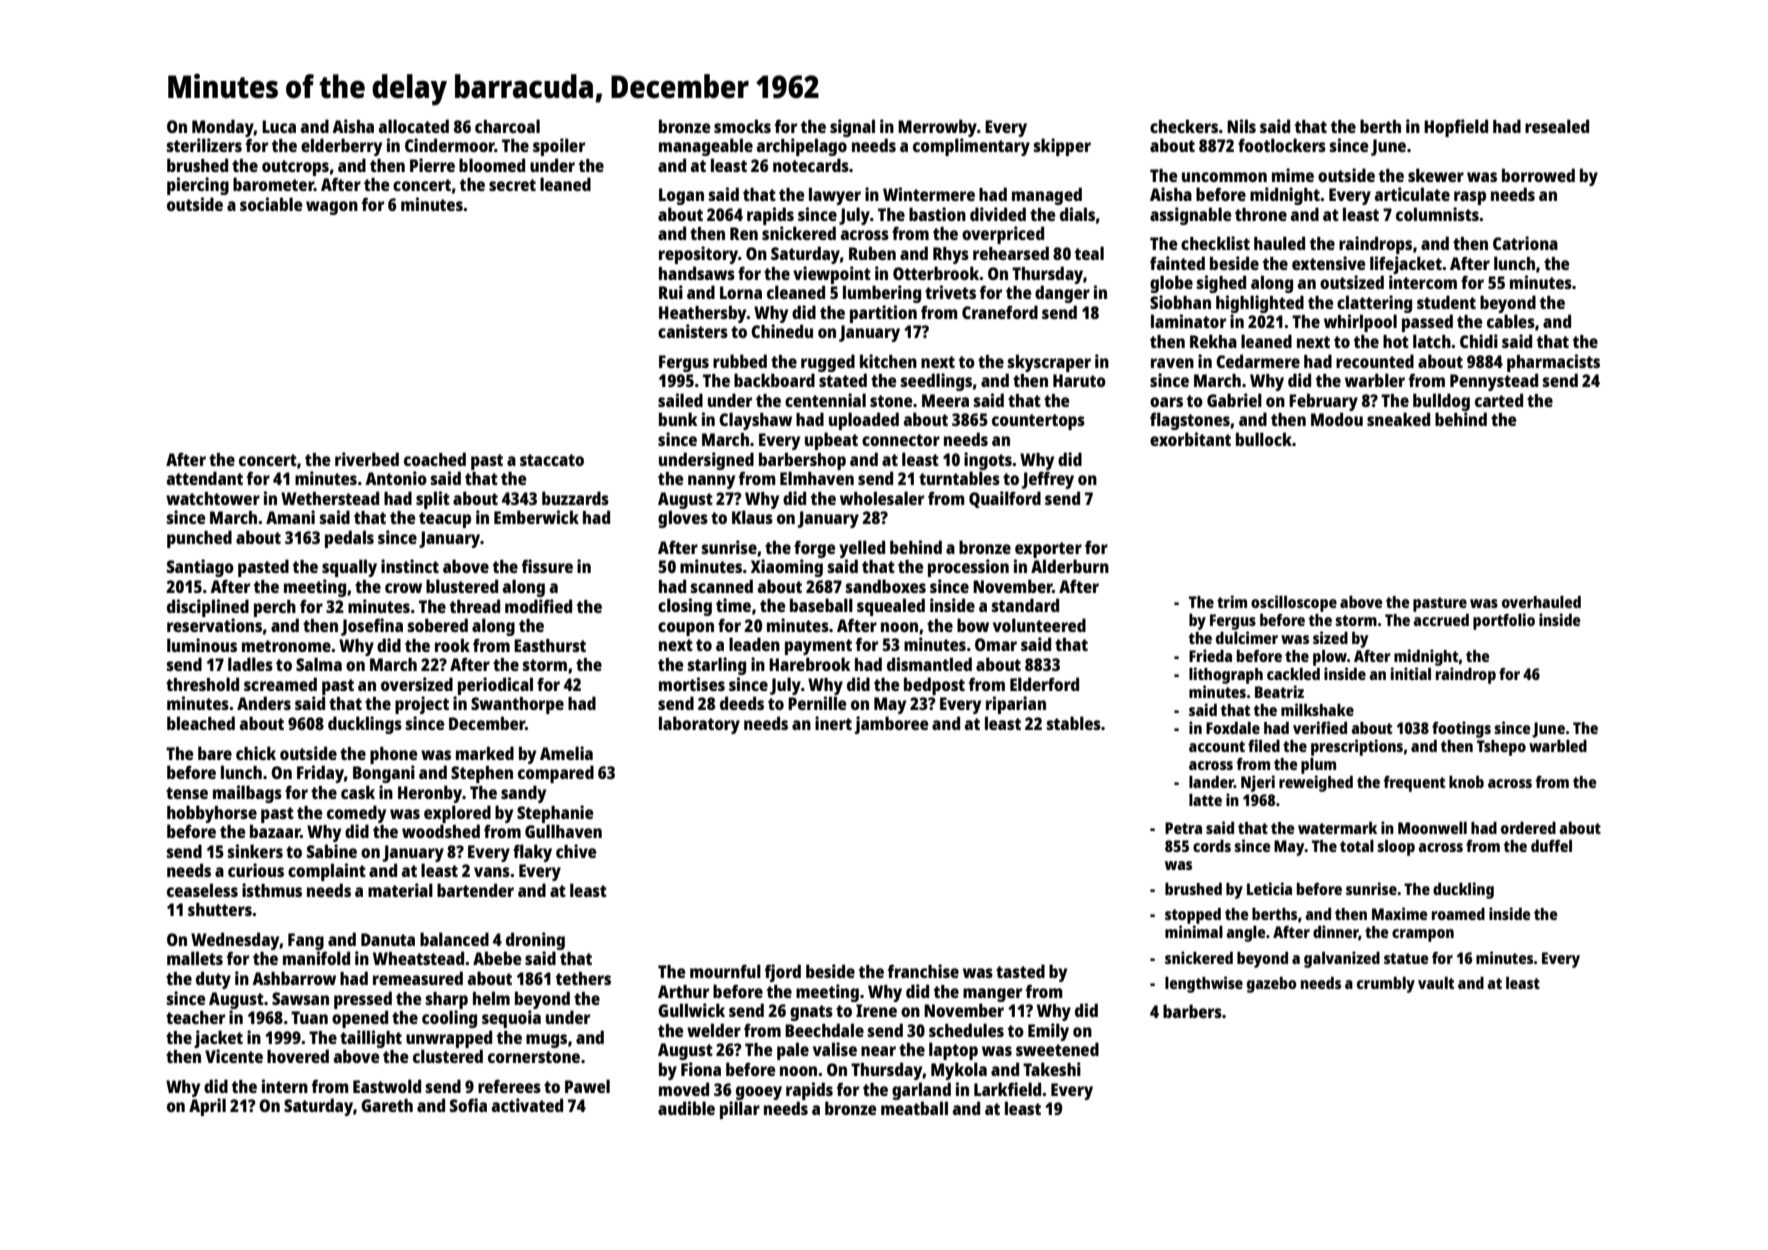  Describe the element at coordinates (1269, 888) in the screenshot. I see `Leticia` at that location.
